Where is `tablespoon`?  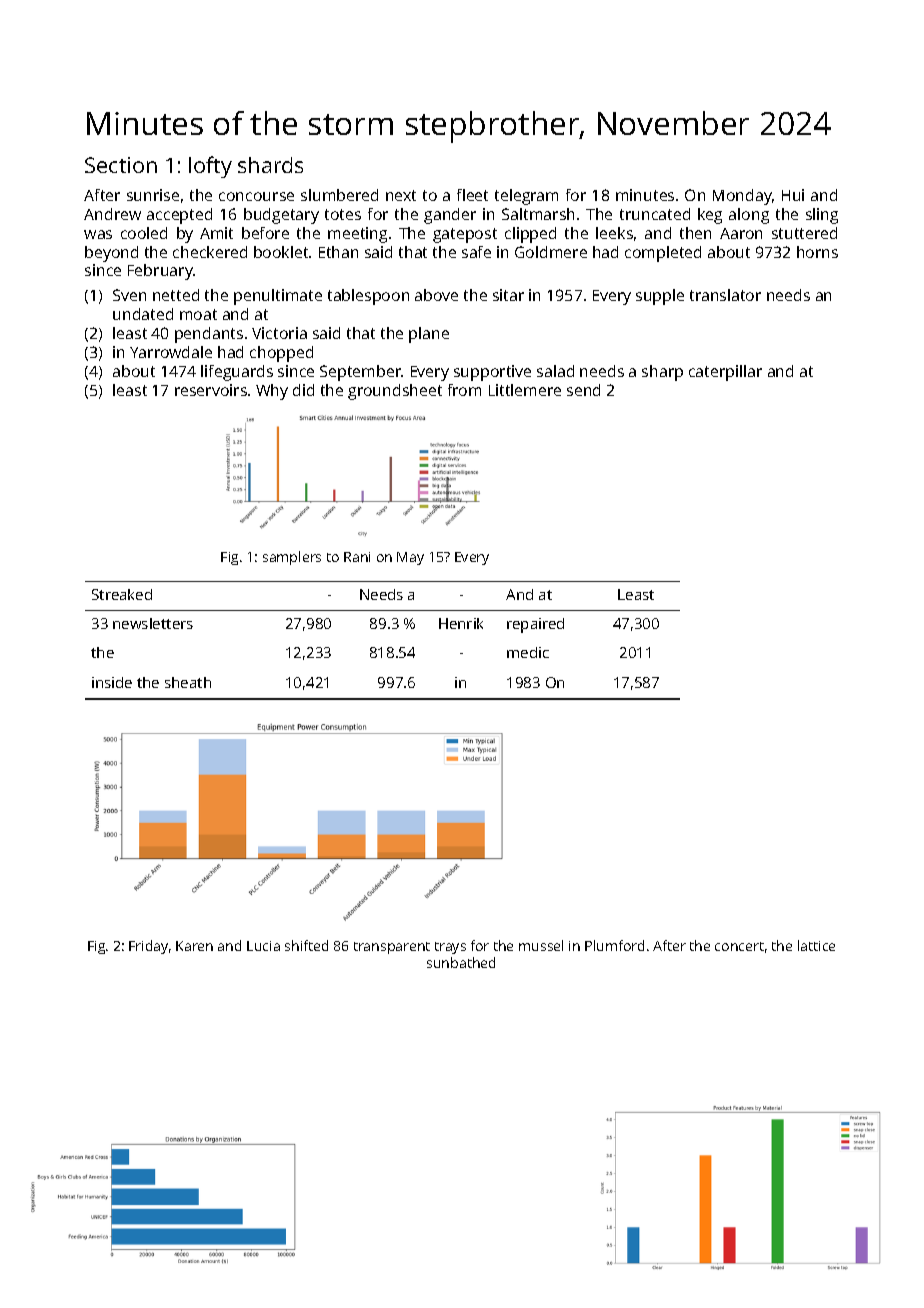
tablespoon is located at coordinates (368, 297).
